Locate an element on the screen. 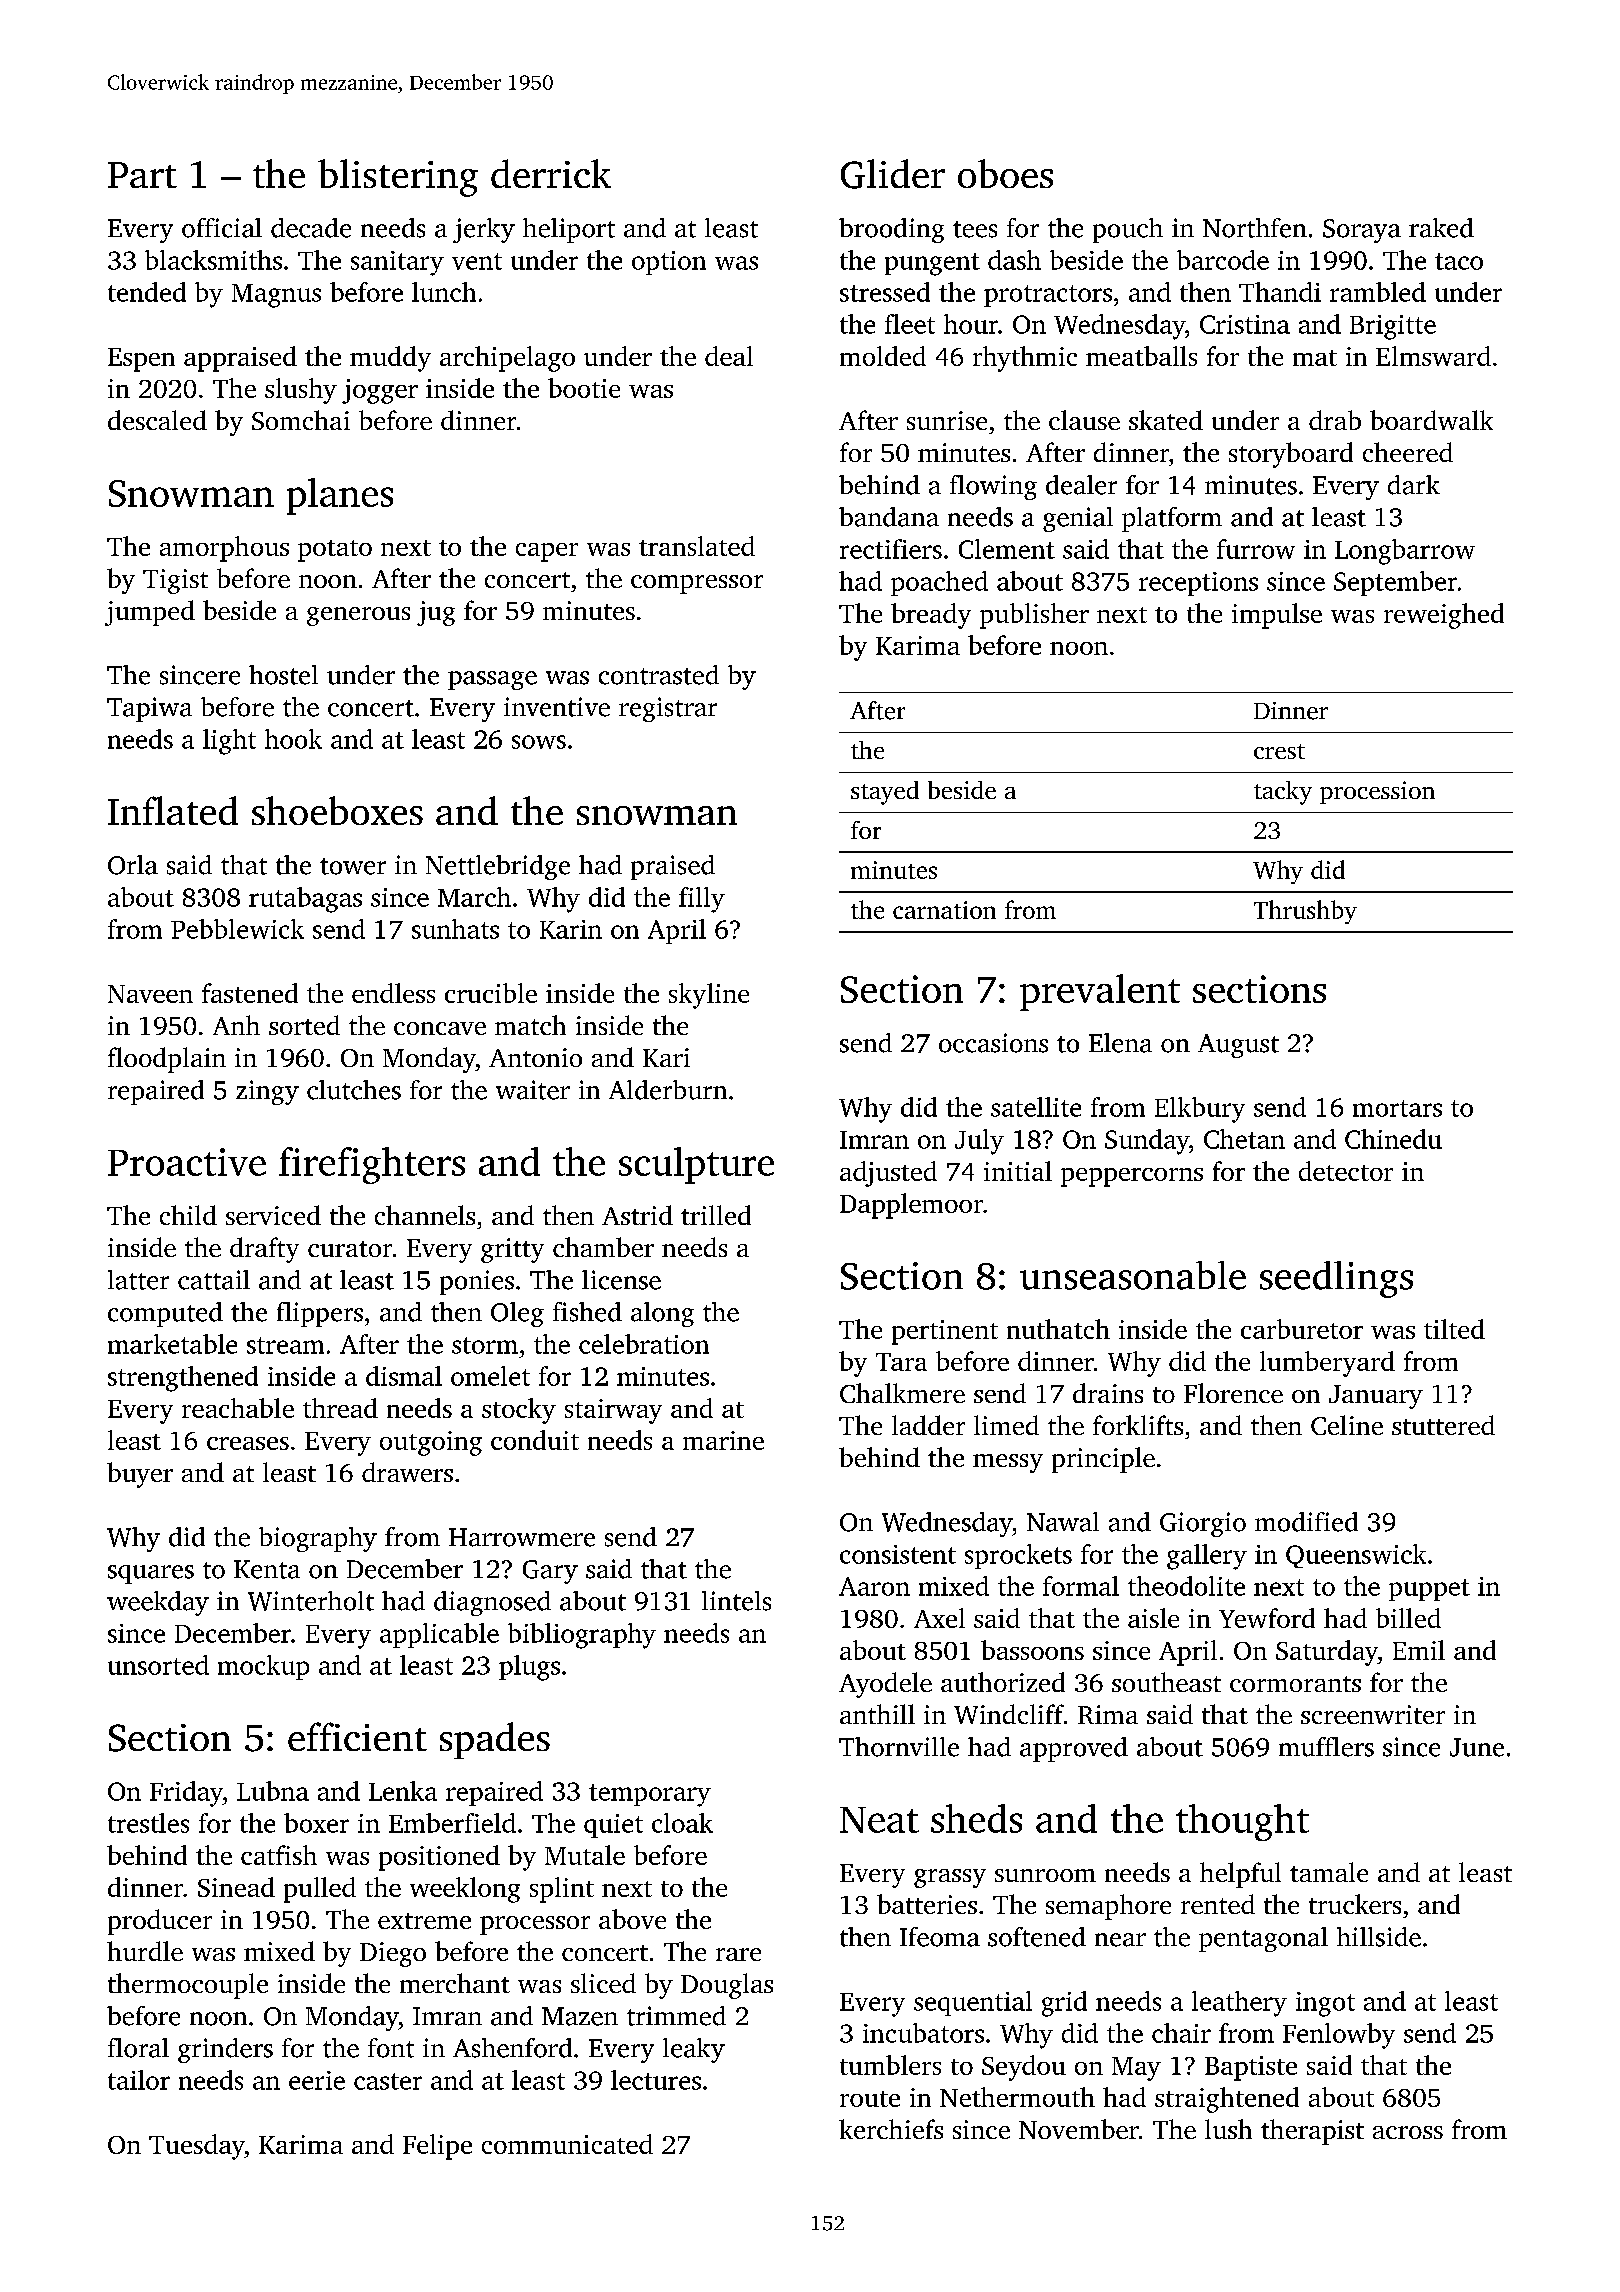  tower is located at coordinates (353, 866).
